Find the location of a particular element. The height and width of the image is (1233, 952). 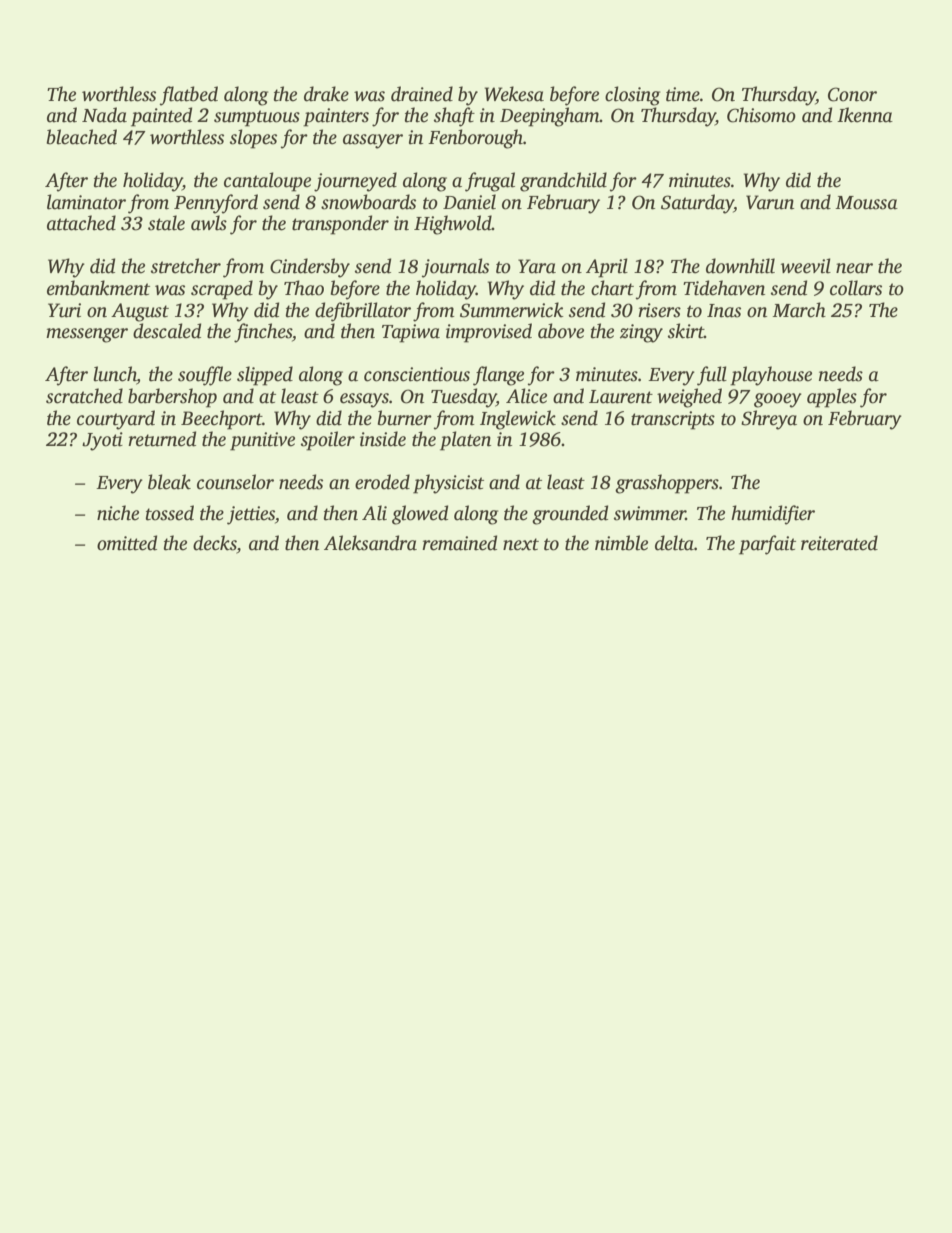

platen is located at coordinates (465, 441).
